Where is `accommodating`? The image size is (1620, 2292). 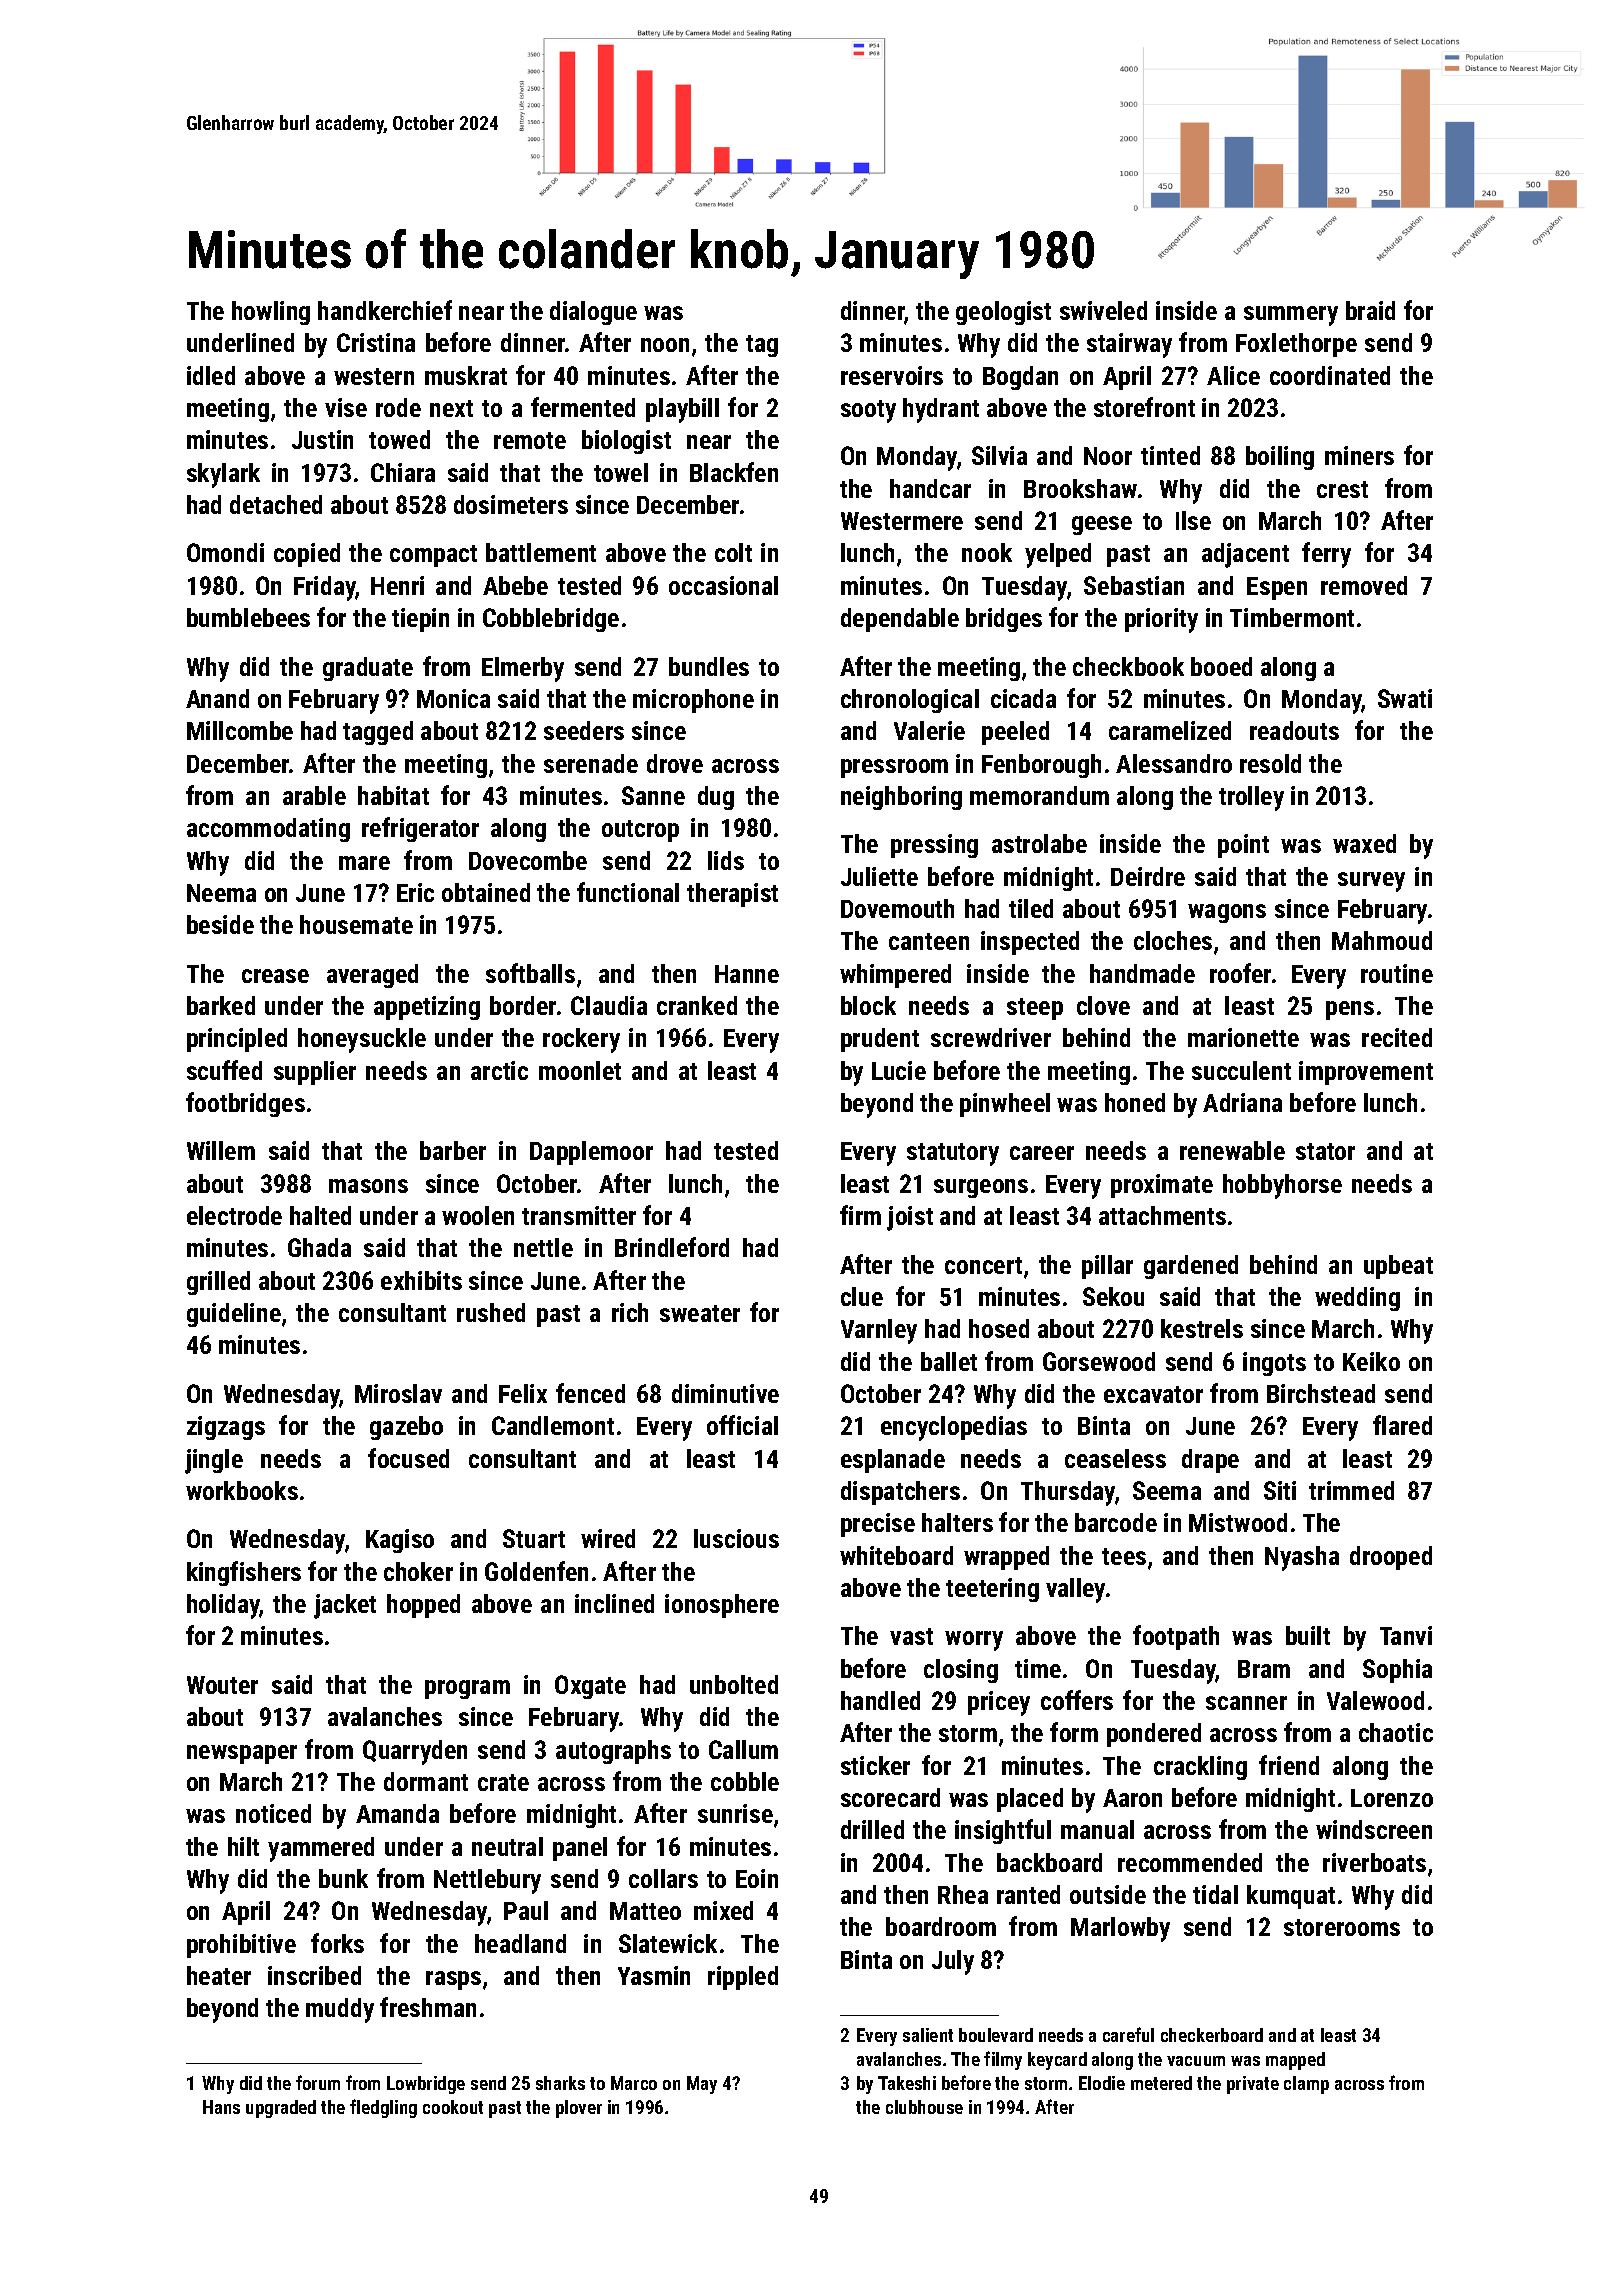 accommodating is located at coordinates (268, 830).
